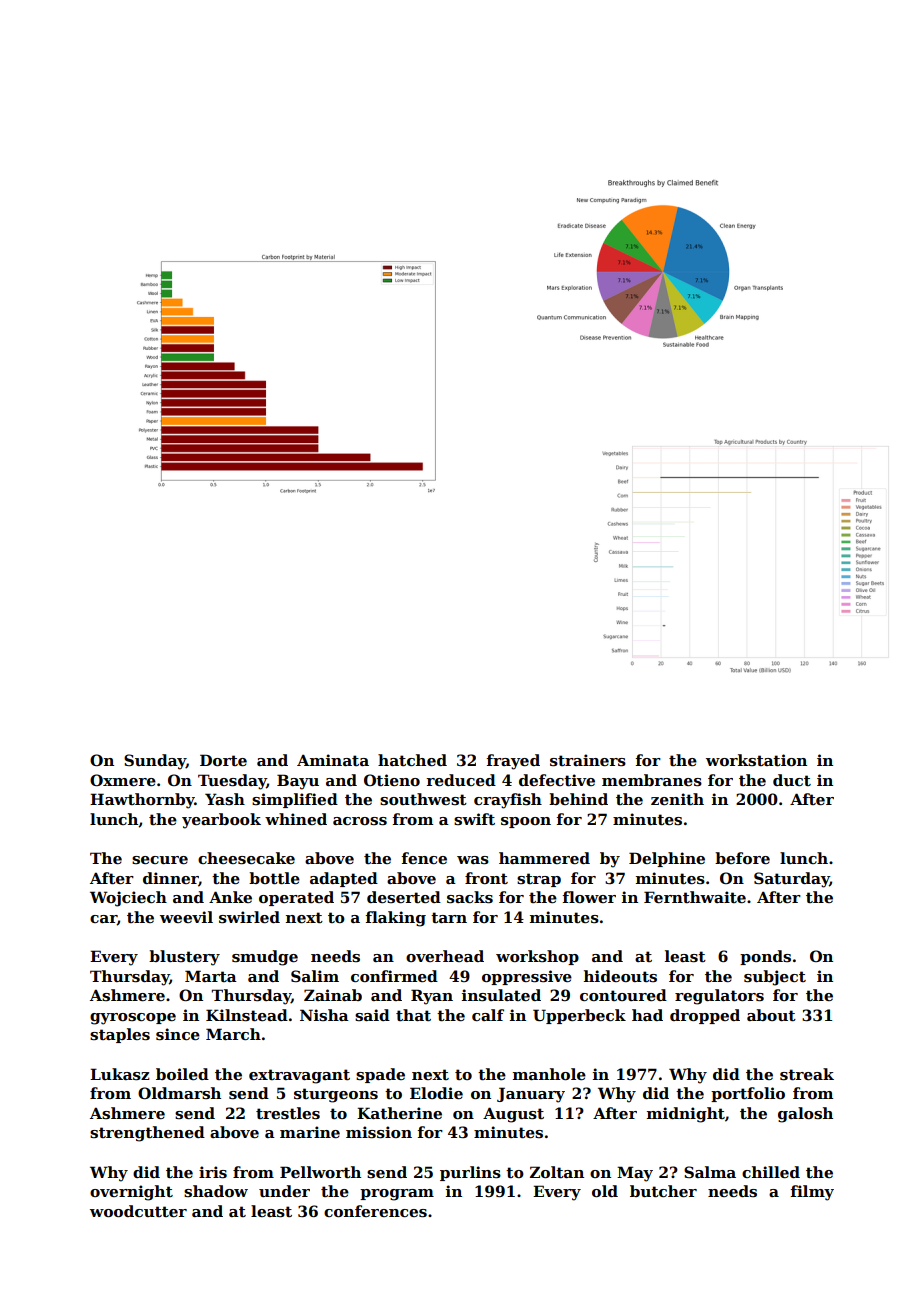 This document has height=1314, width=924. Describe the element at coordinates (771, 1015) in the document. I see `about` at that location.
